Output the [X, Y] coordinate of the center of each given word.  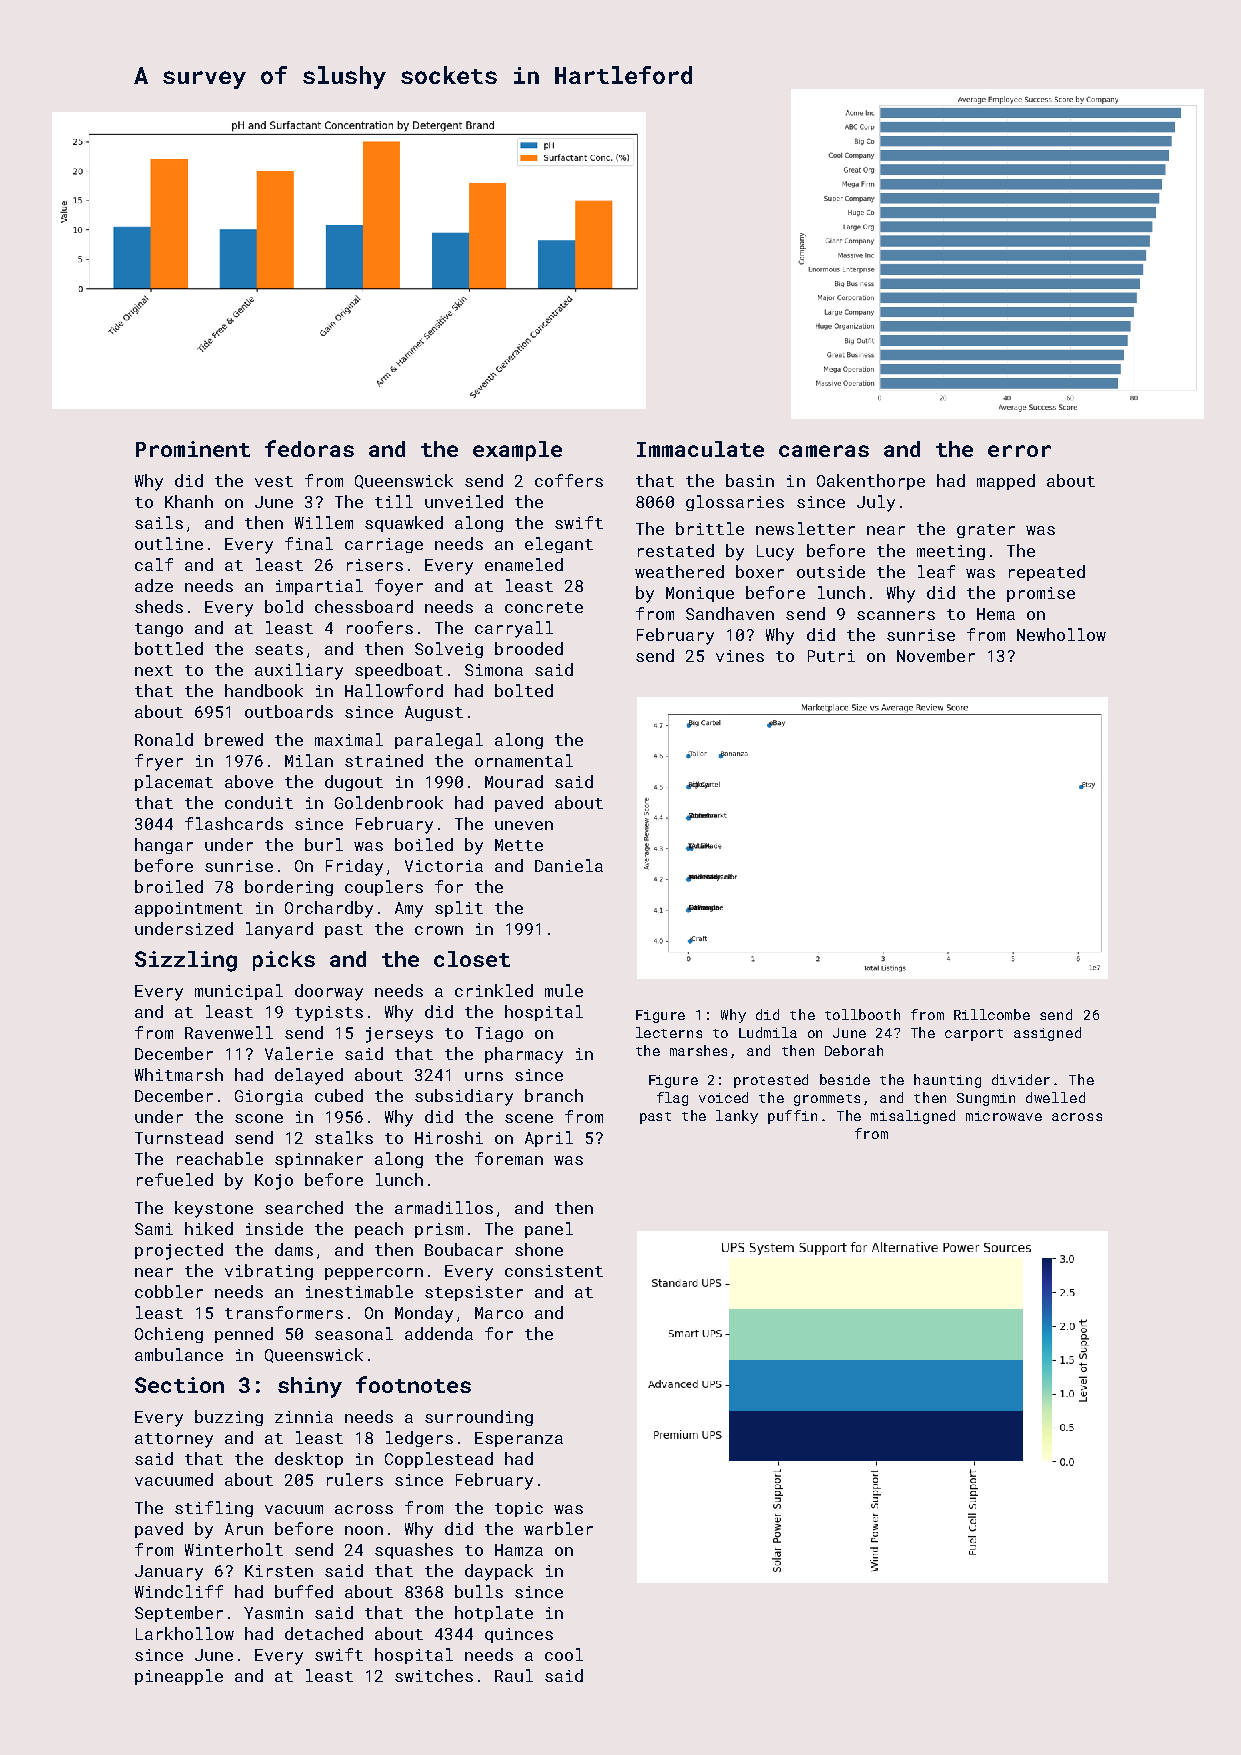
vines [740, 656]
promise [1041, 594]
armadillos [444, 1207]
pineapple [179, 1677]
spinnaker [319, 1160]
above [249, 781]
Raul [514, 1675]
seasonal [354, 1333]
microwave [1004, 1116]
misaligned [913, 1117]
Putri [831, 656]
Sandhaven [730, 613]
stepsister [474, 1293]
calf [154, 564]
